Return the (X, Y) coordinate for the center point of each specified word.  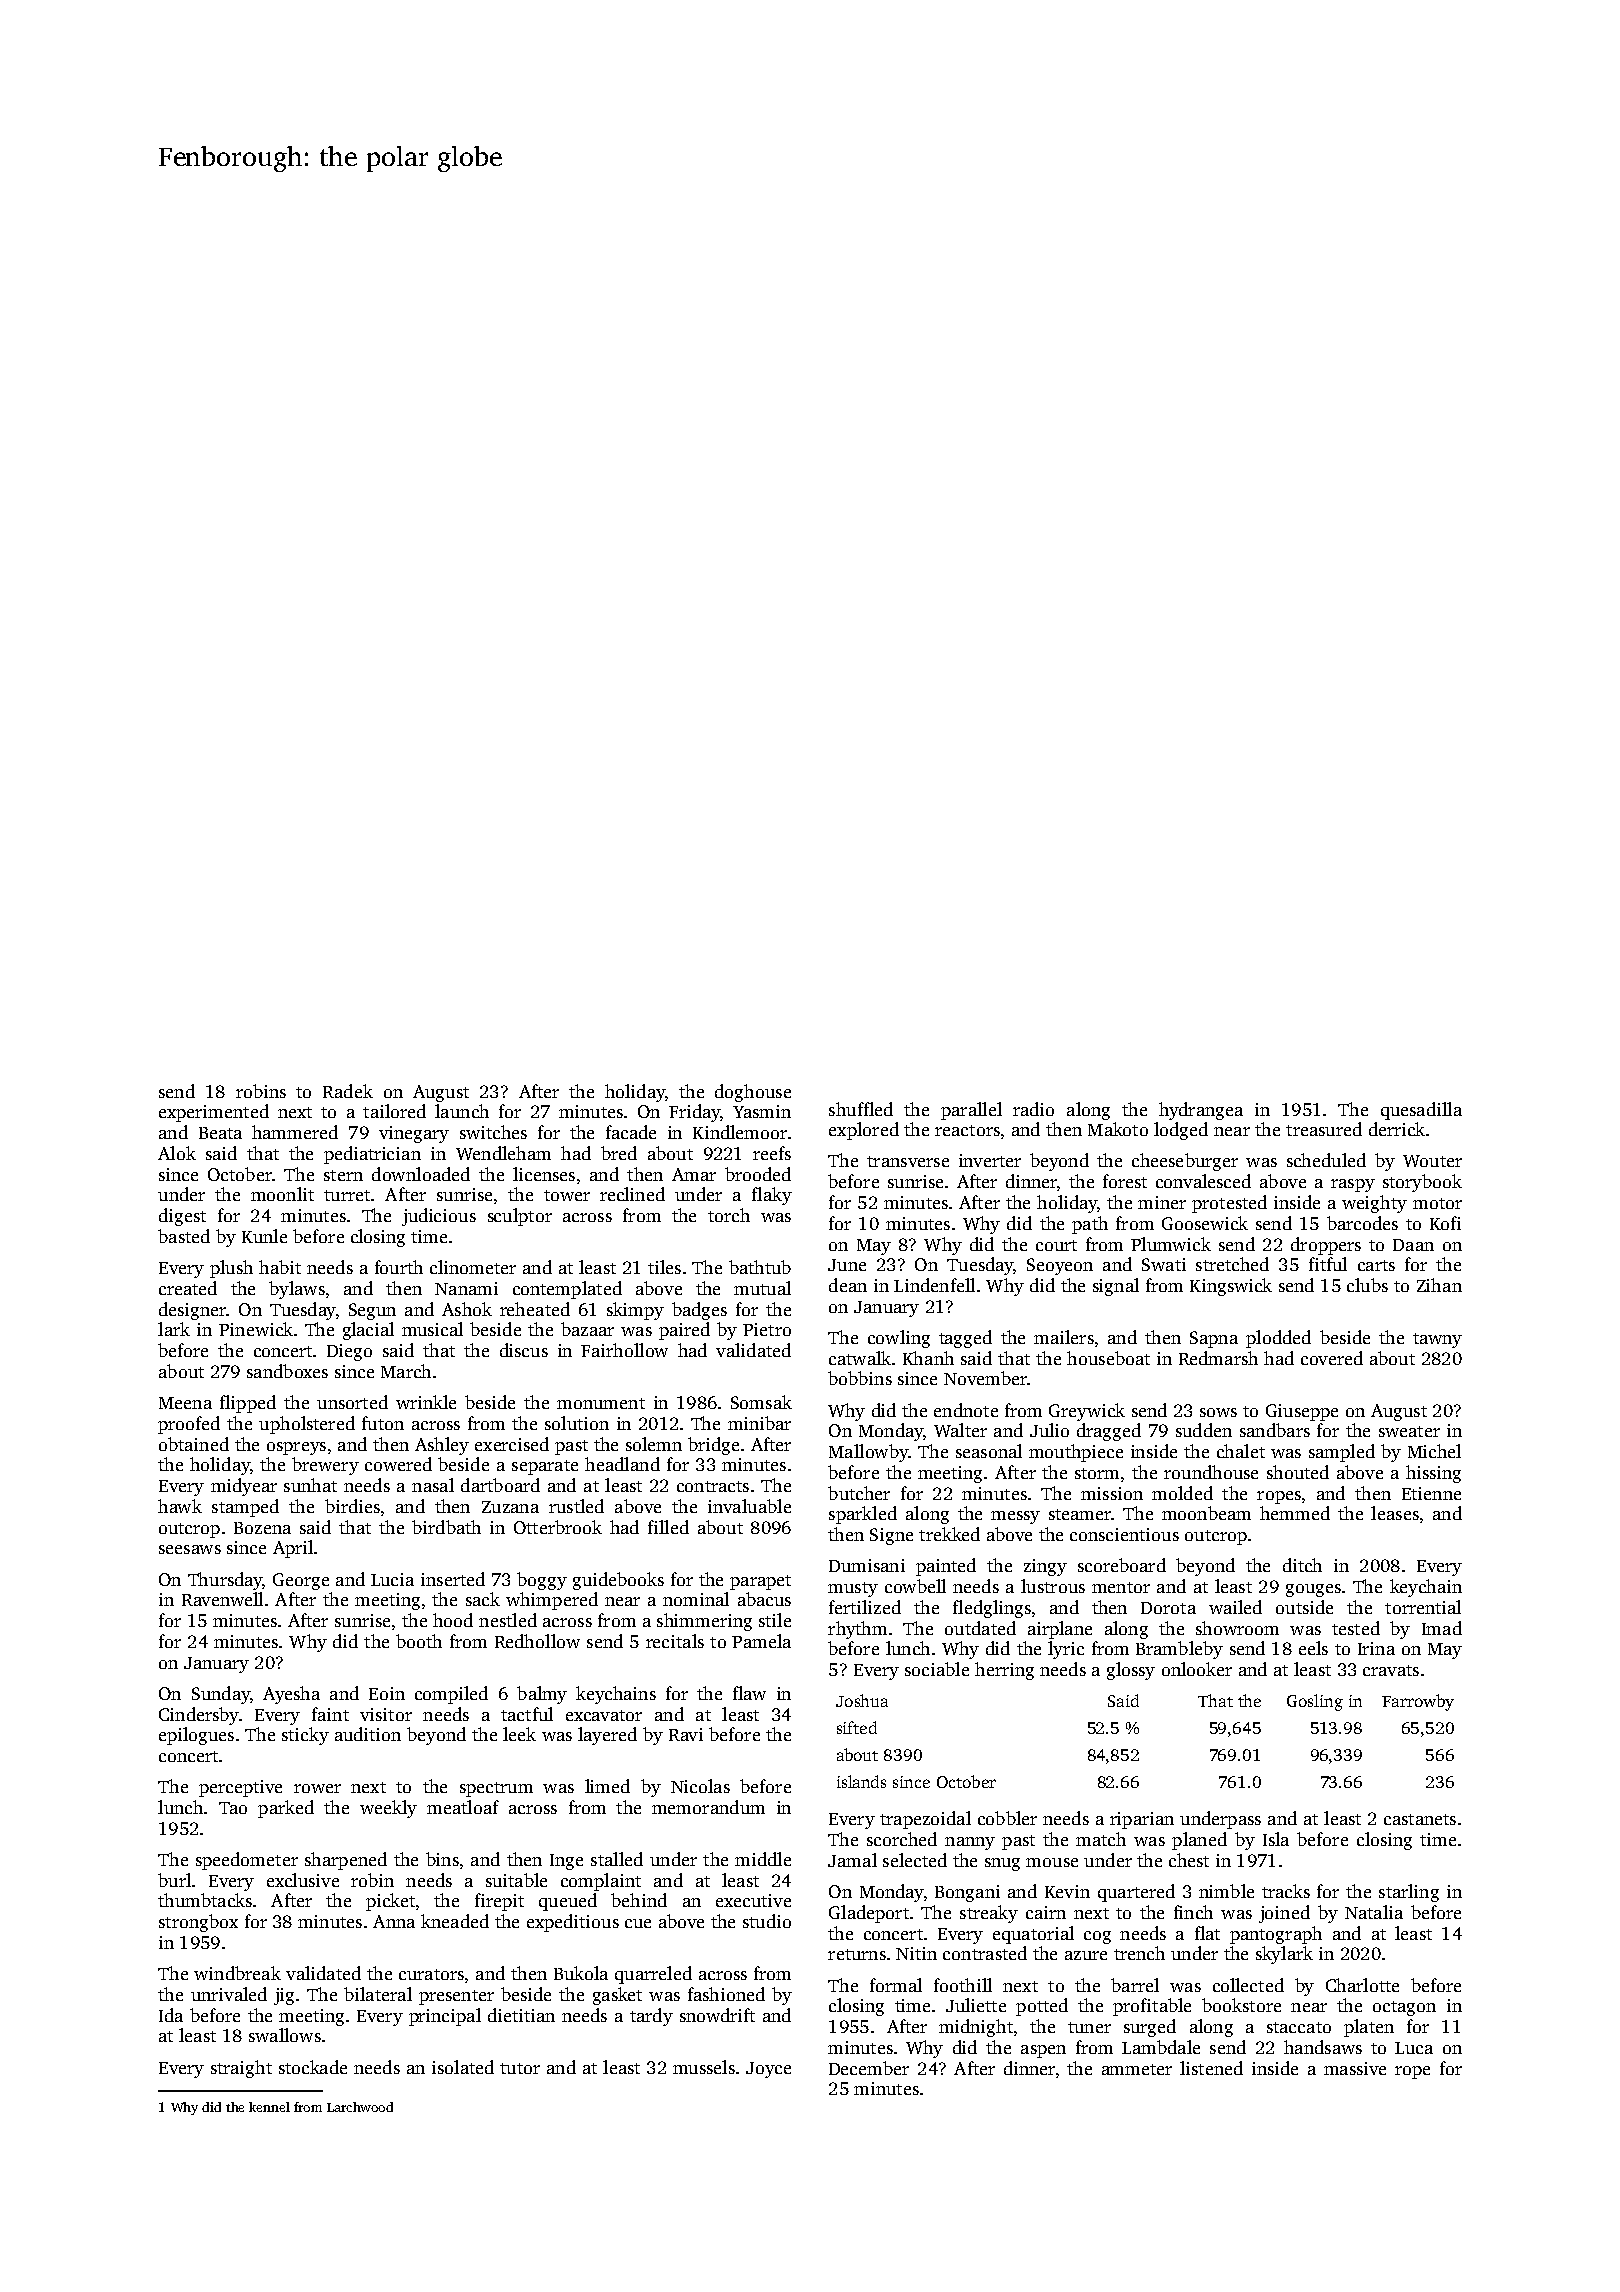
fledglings (992, 1609)
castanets (1420, 1819)
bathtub (760, 1267)
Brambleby (1179, 1650)
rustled (576, 1506)
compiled (451, 1695)
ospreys (296, 1448)
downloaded (421, 1174)
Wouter (1432, 1161)
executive (753, 1900)
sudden (1204, 1430)
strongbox (198, 1923)
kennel (269, 2107)
